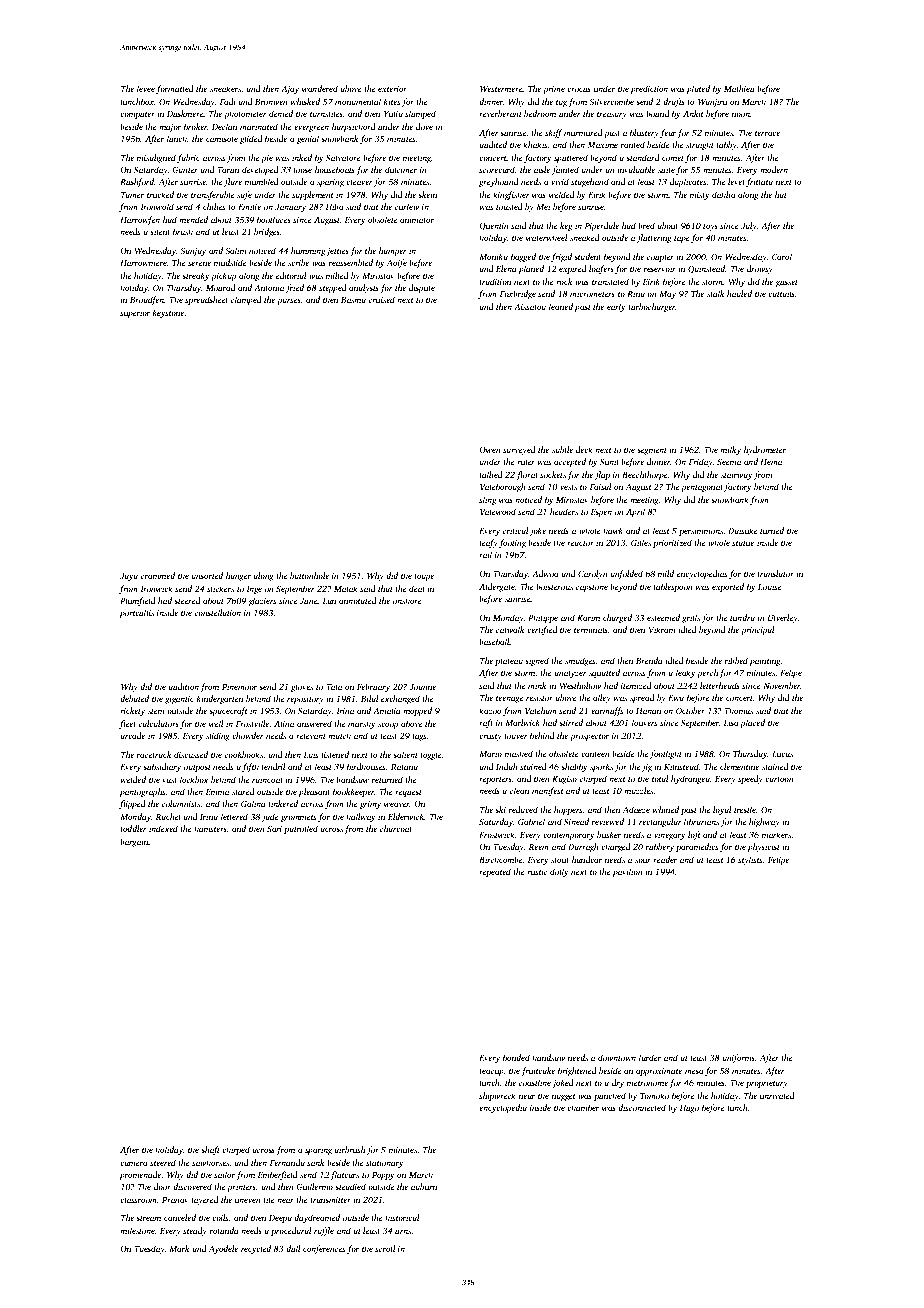 The height and width of the screenshot is (1308, 924). I want to click on teenage, so click(510, 699).
